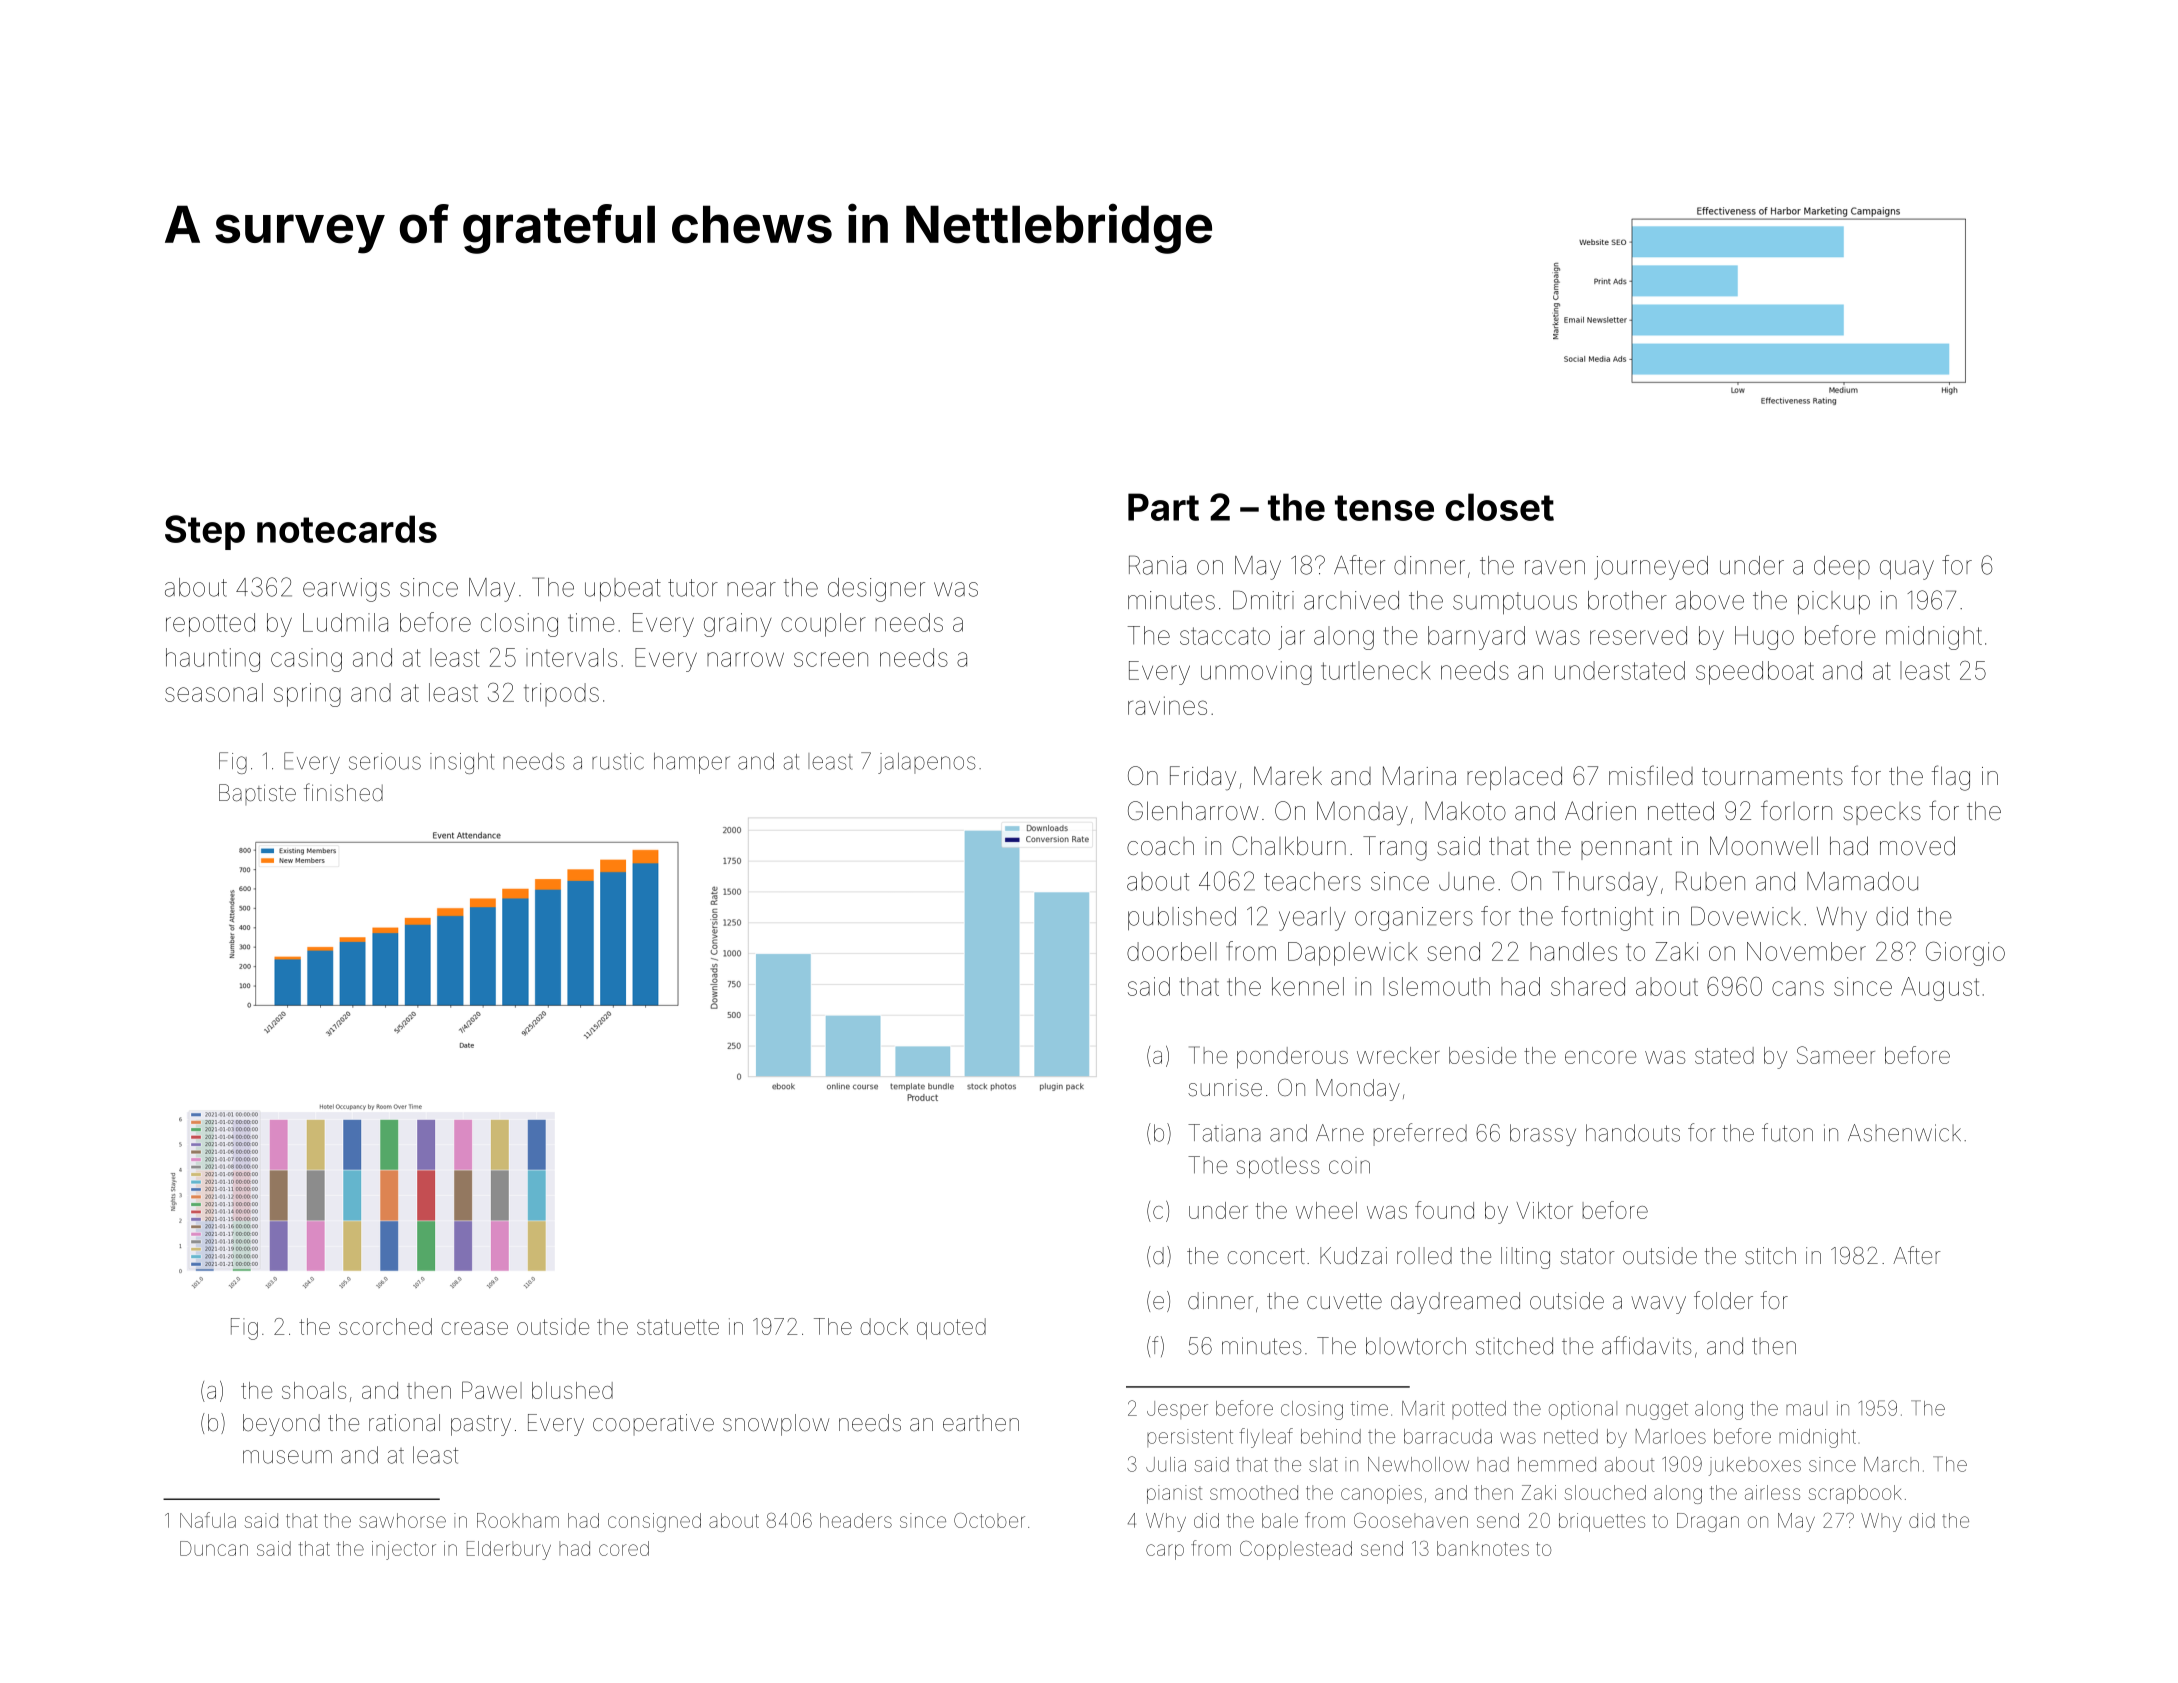 This image has width=2178, height=1683. What do you see at coordinates (1398, 1055) in the image?
I see `wrecker` at bounding box center [1398, 1055].
